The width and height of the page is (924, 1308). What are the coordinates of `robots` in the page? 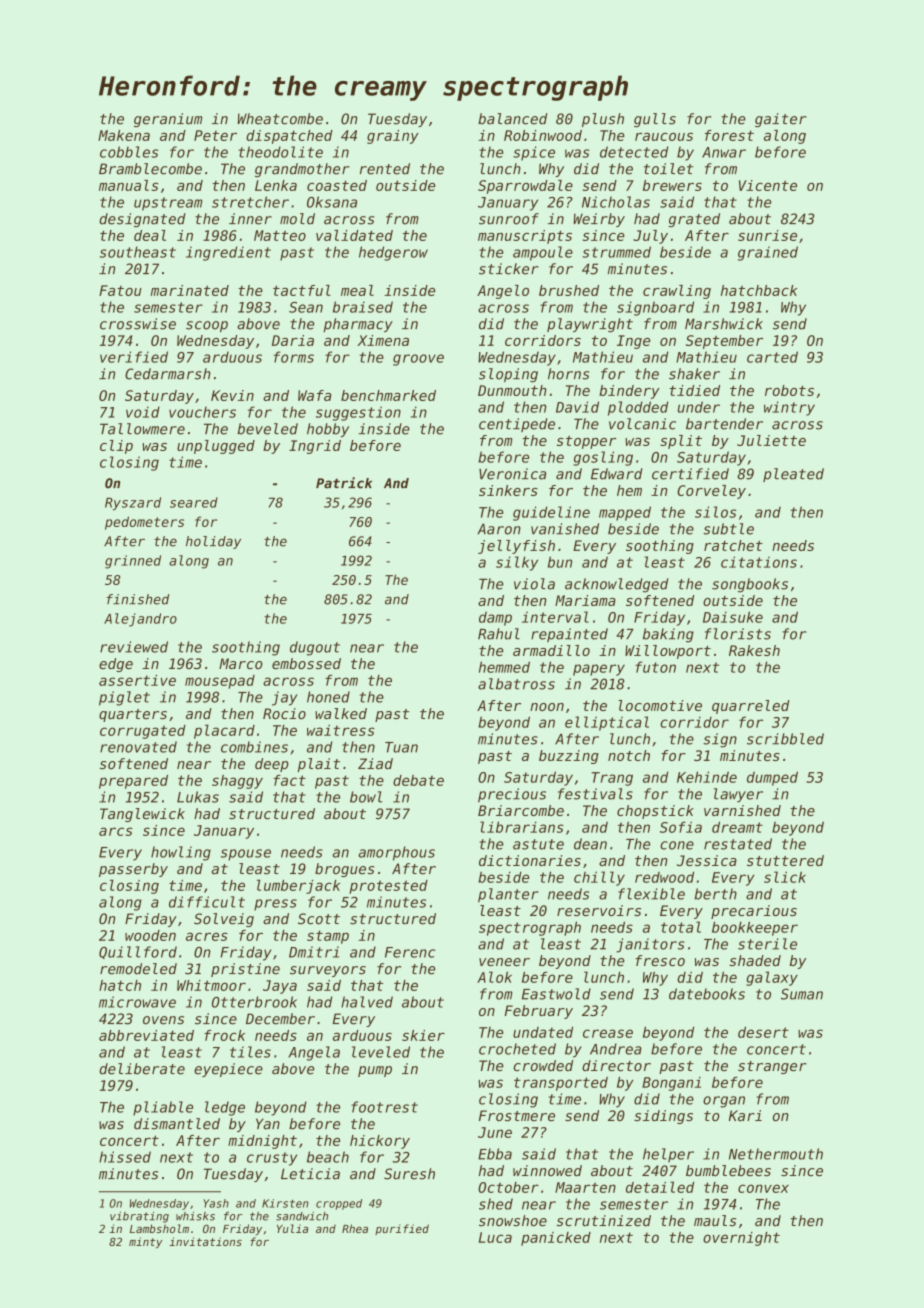 It's located at (789, 390).
